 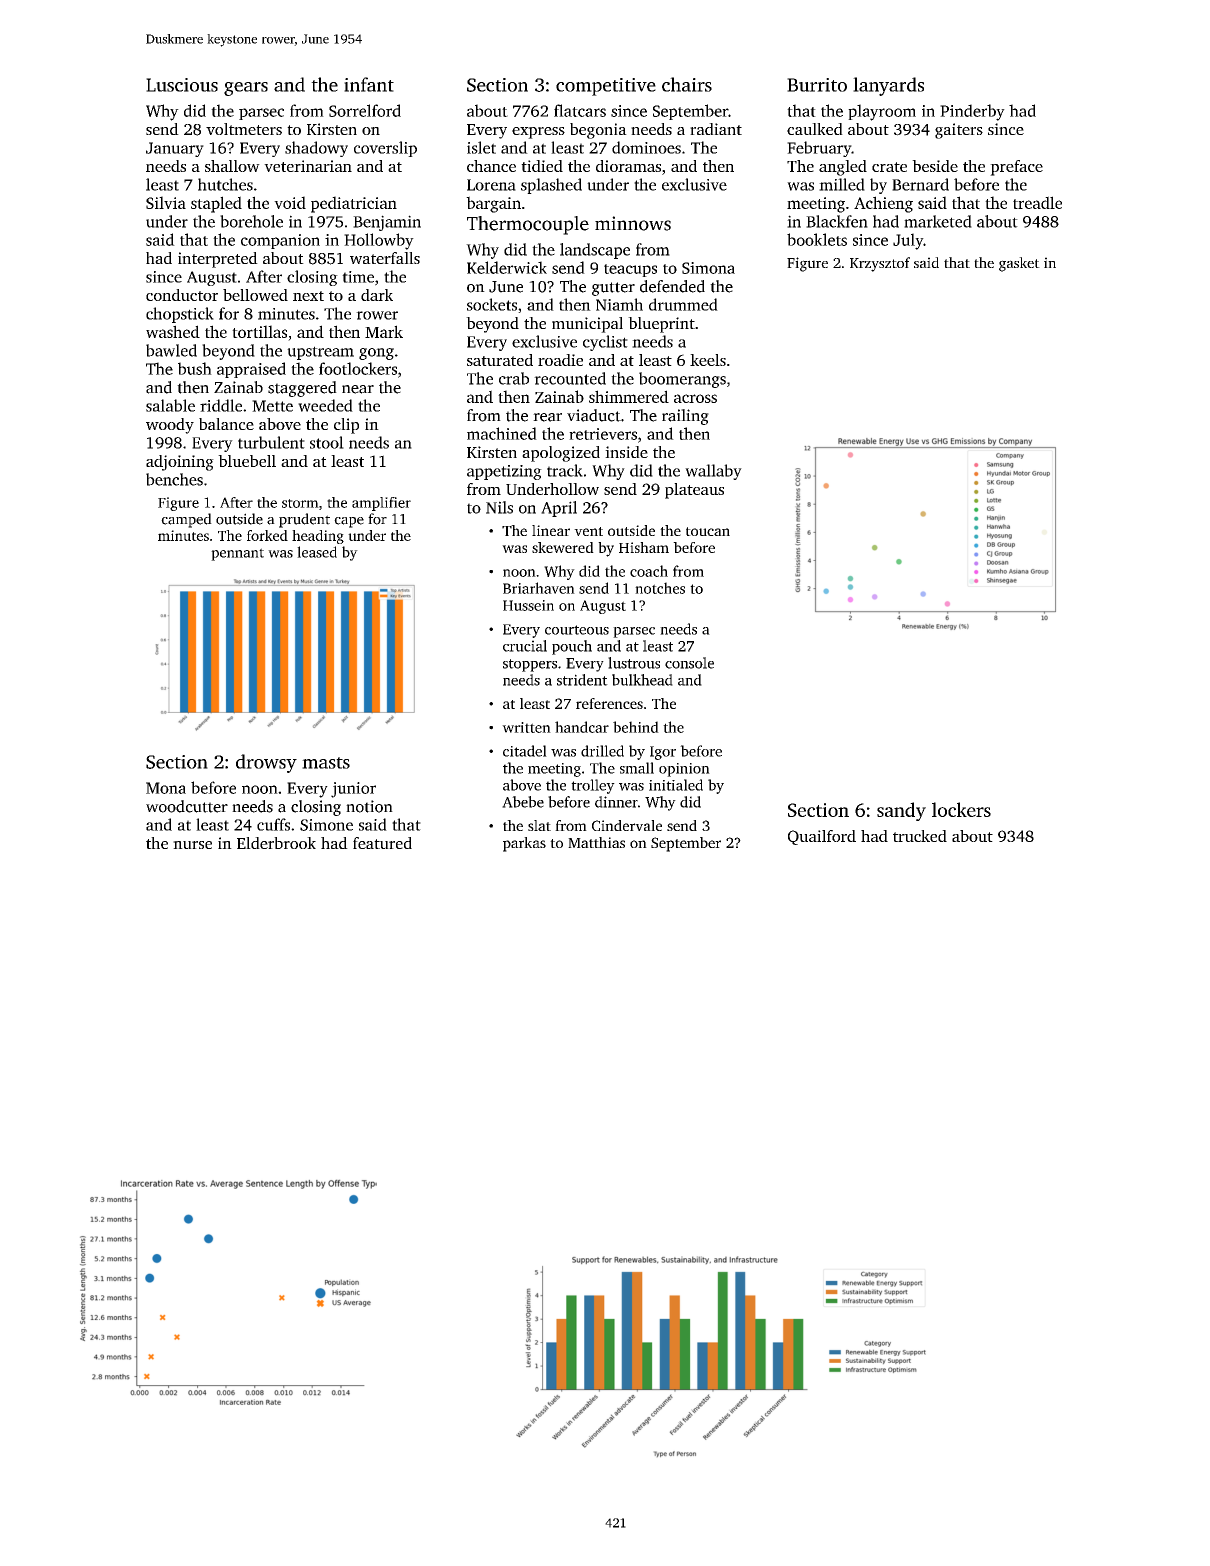 I want to click on drowsy, so click(x=266, y=763).
